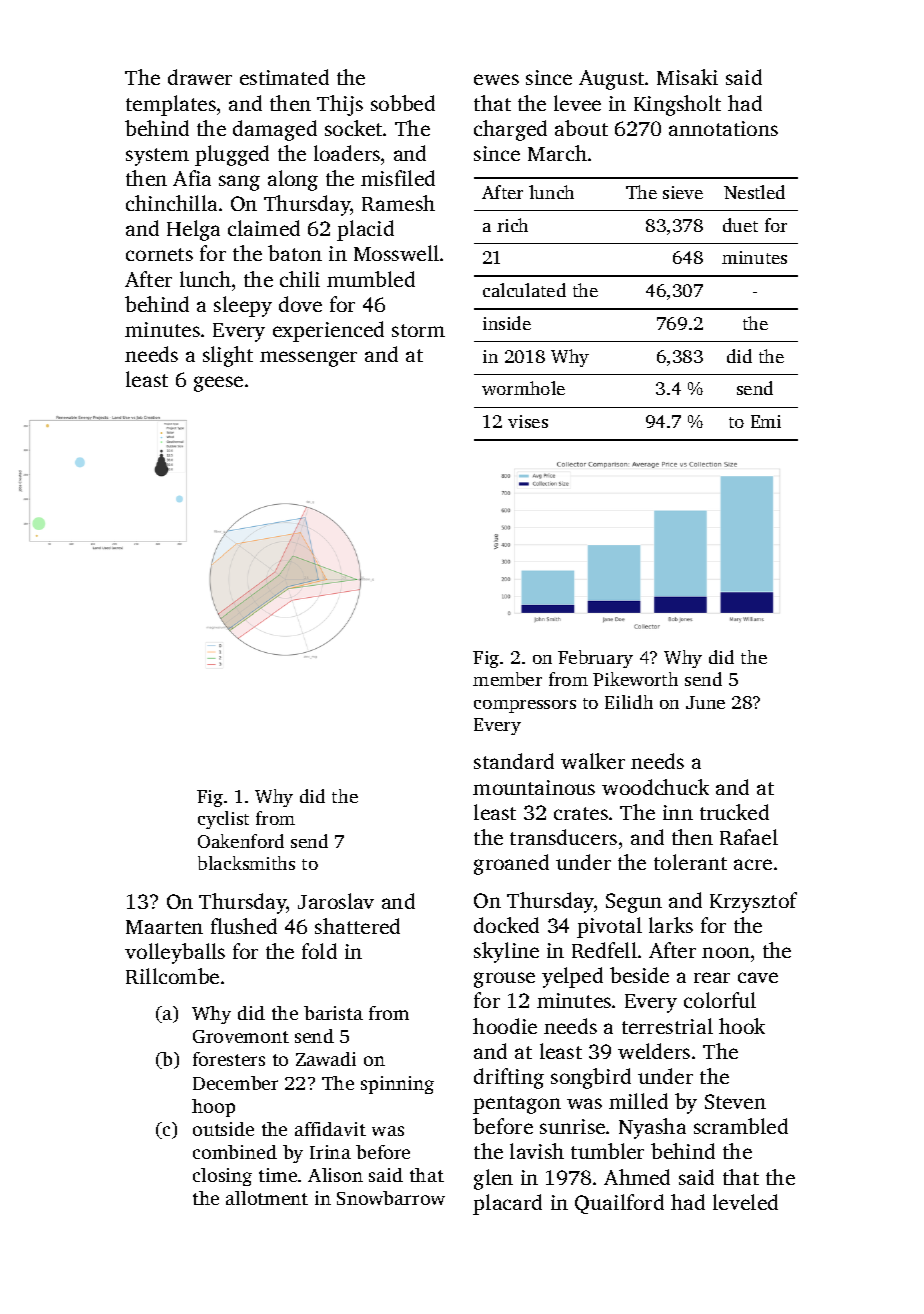  What do you see at coordinates (326, 1059) in the screenshot?
I see `Zawadi` at bounding box center [326, 1059].
